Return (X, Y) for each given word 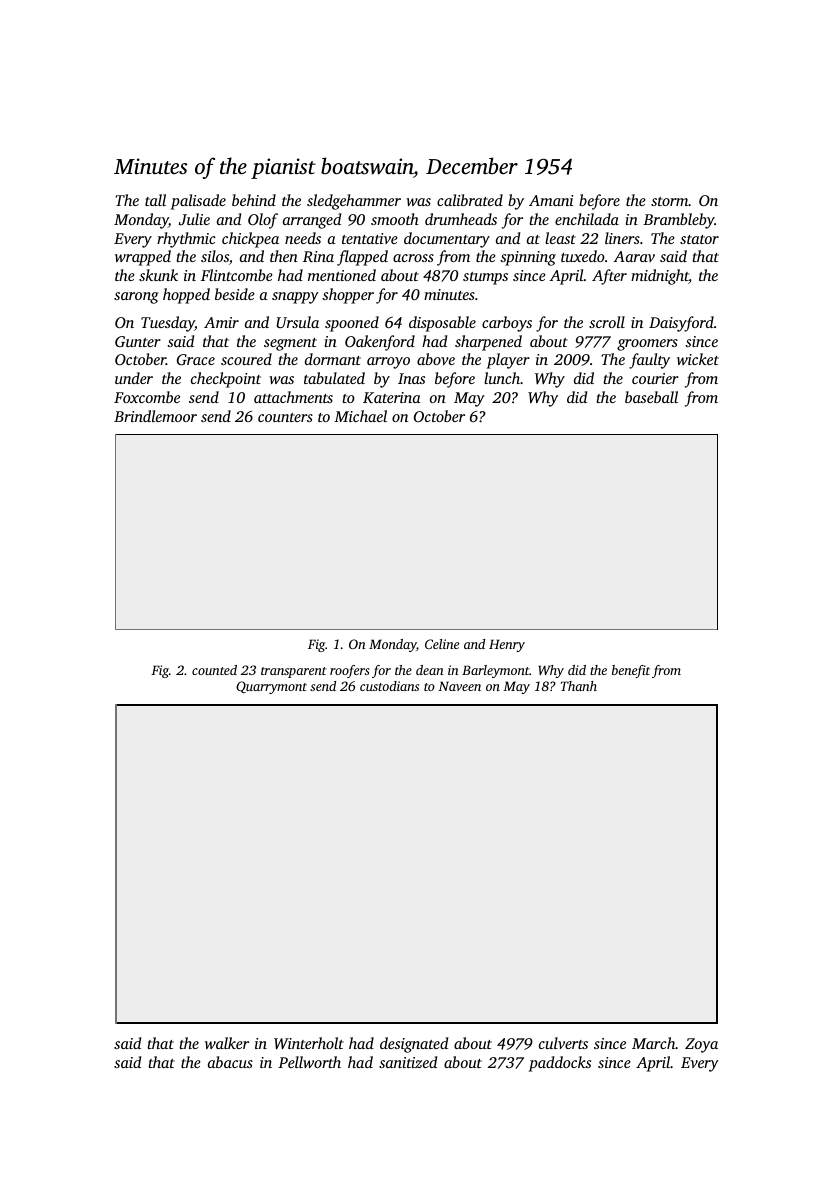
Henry (507, 645)
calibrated (470, 200)
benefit (631, 671)
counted (214, 670)
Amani (551, 200)
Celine (442, 644)
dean (430, 670)
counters (285, 417)
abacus (230, 1062)
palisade (198, 202)
